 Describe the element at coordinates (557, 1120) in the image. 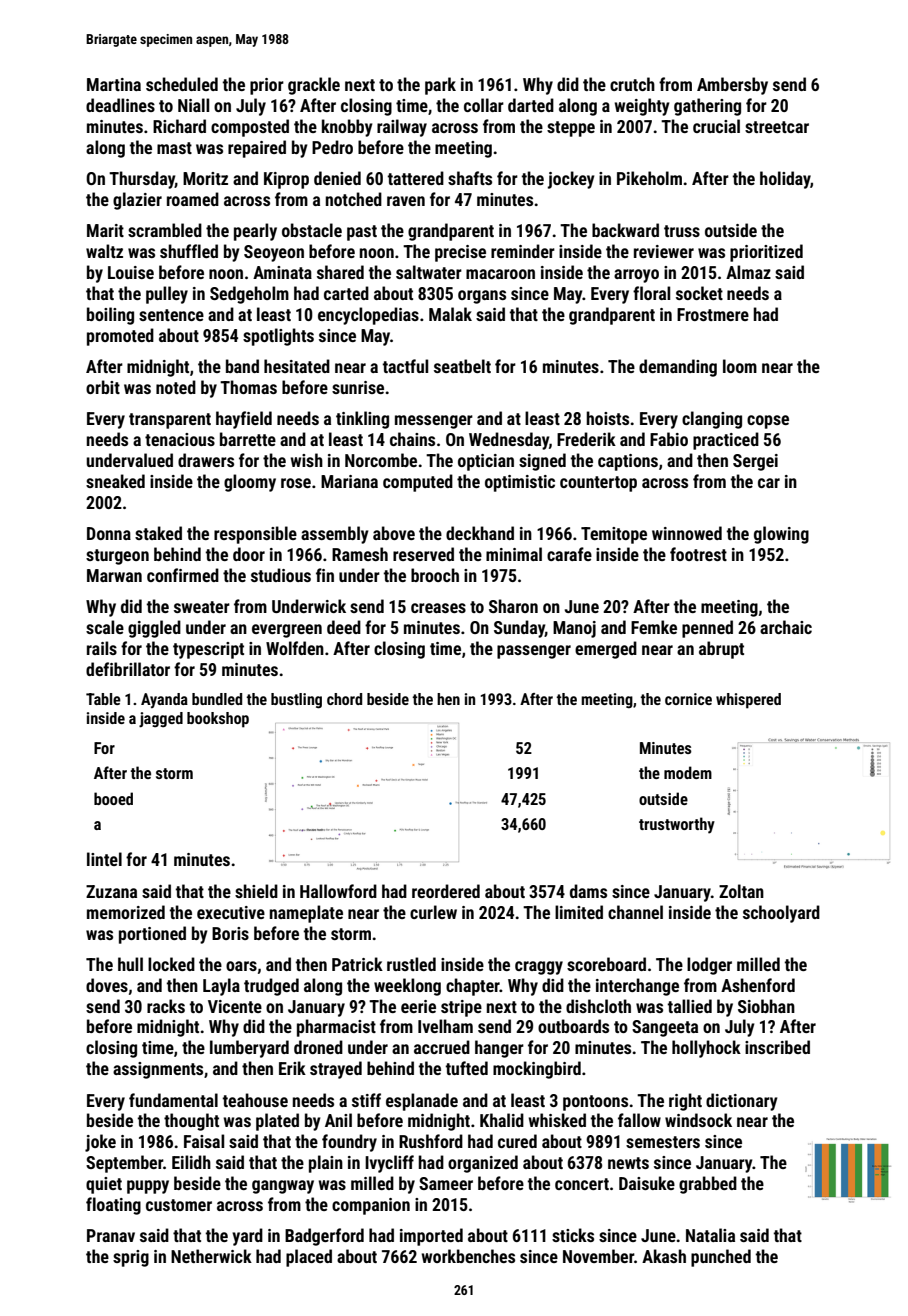

I see `whisked` at that location.
